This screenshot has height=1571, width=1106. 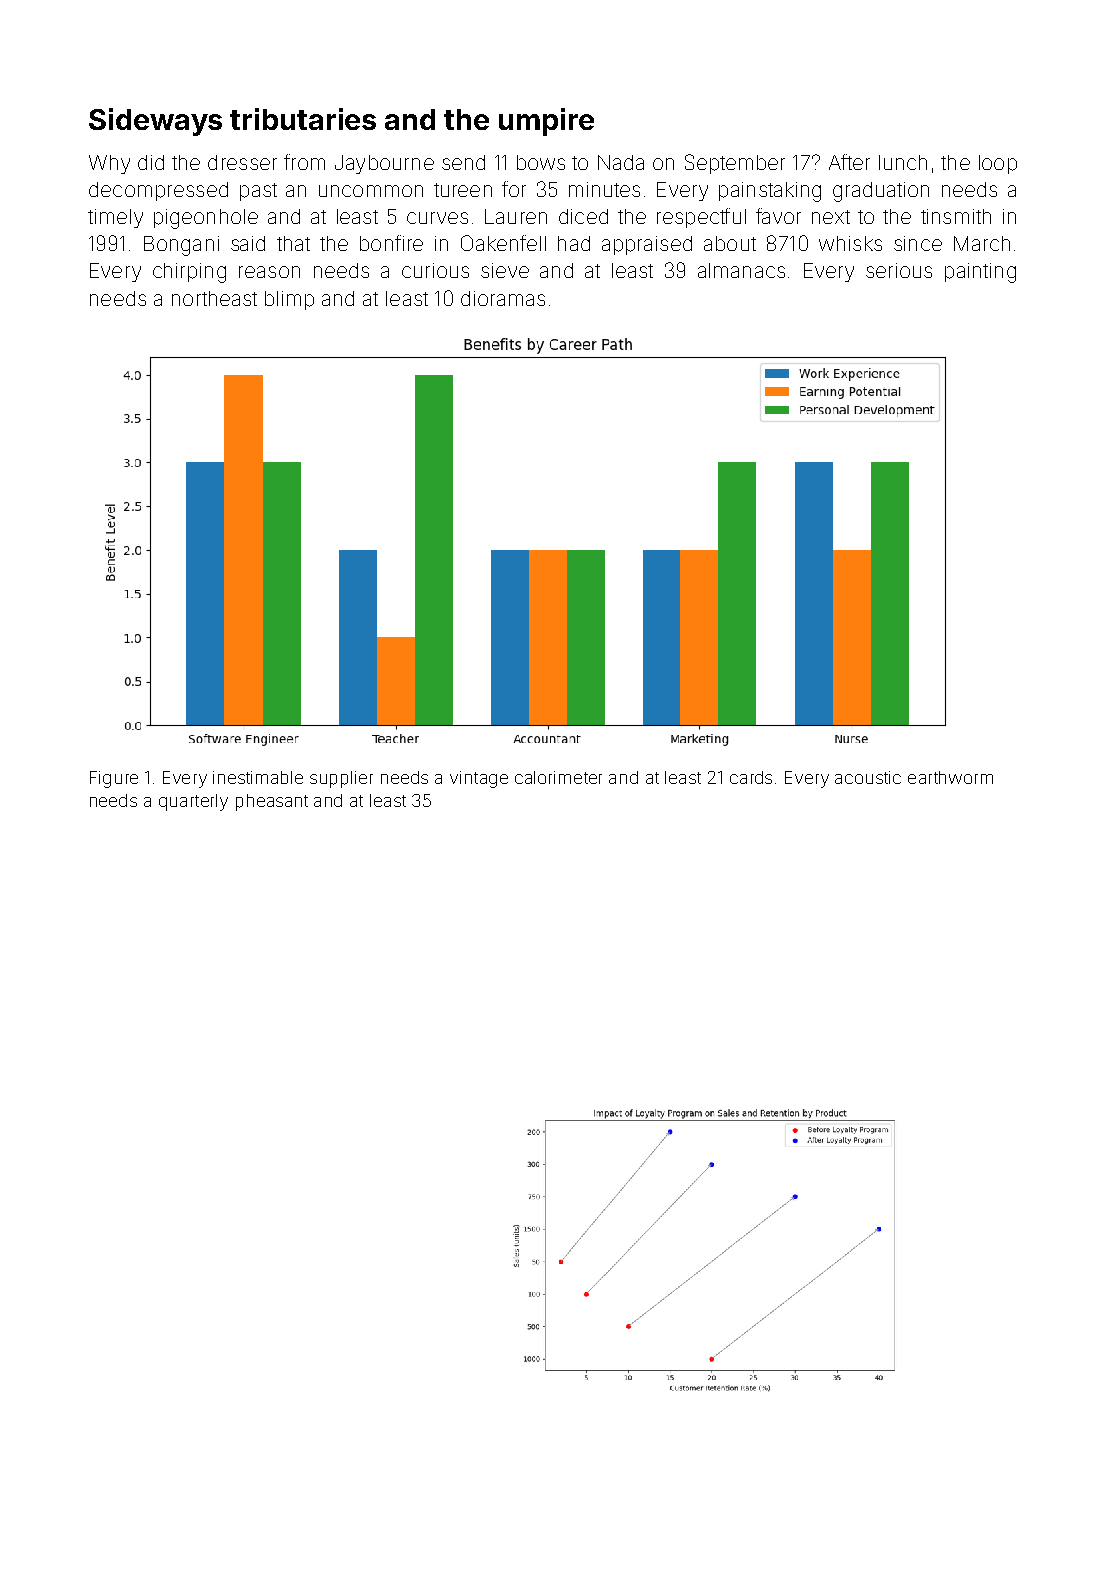 I want to click on acoustic, so click(x=868, y=777).
